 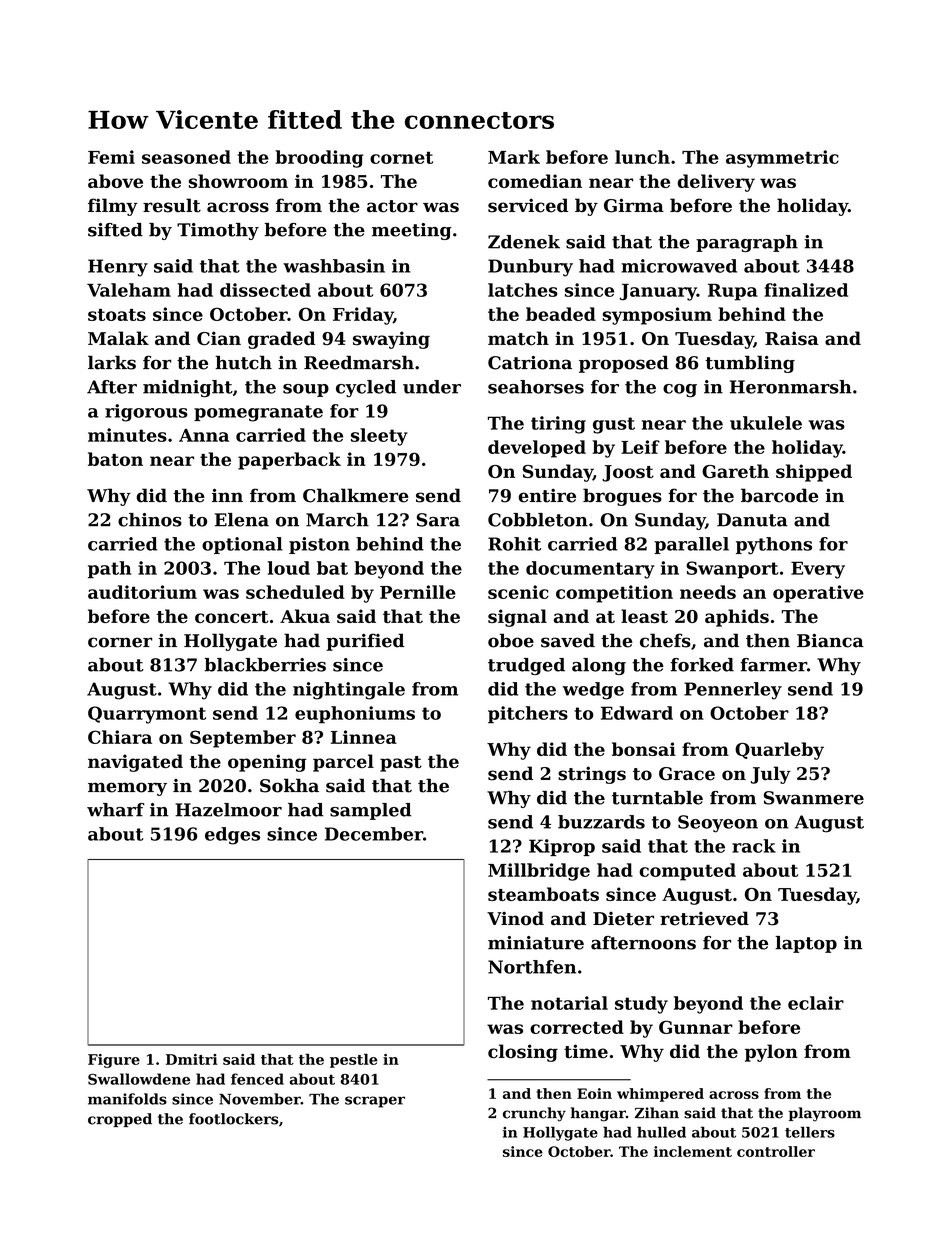 I want to click on lunch, so click(x=642, y=157).
